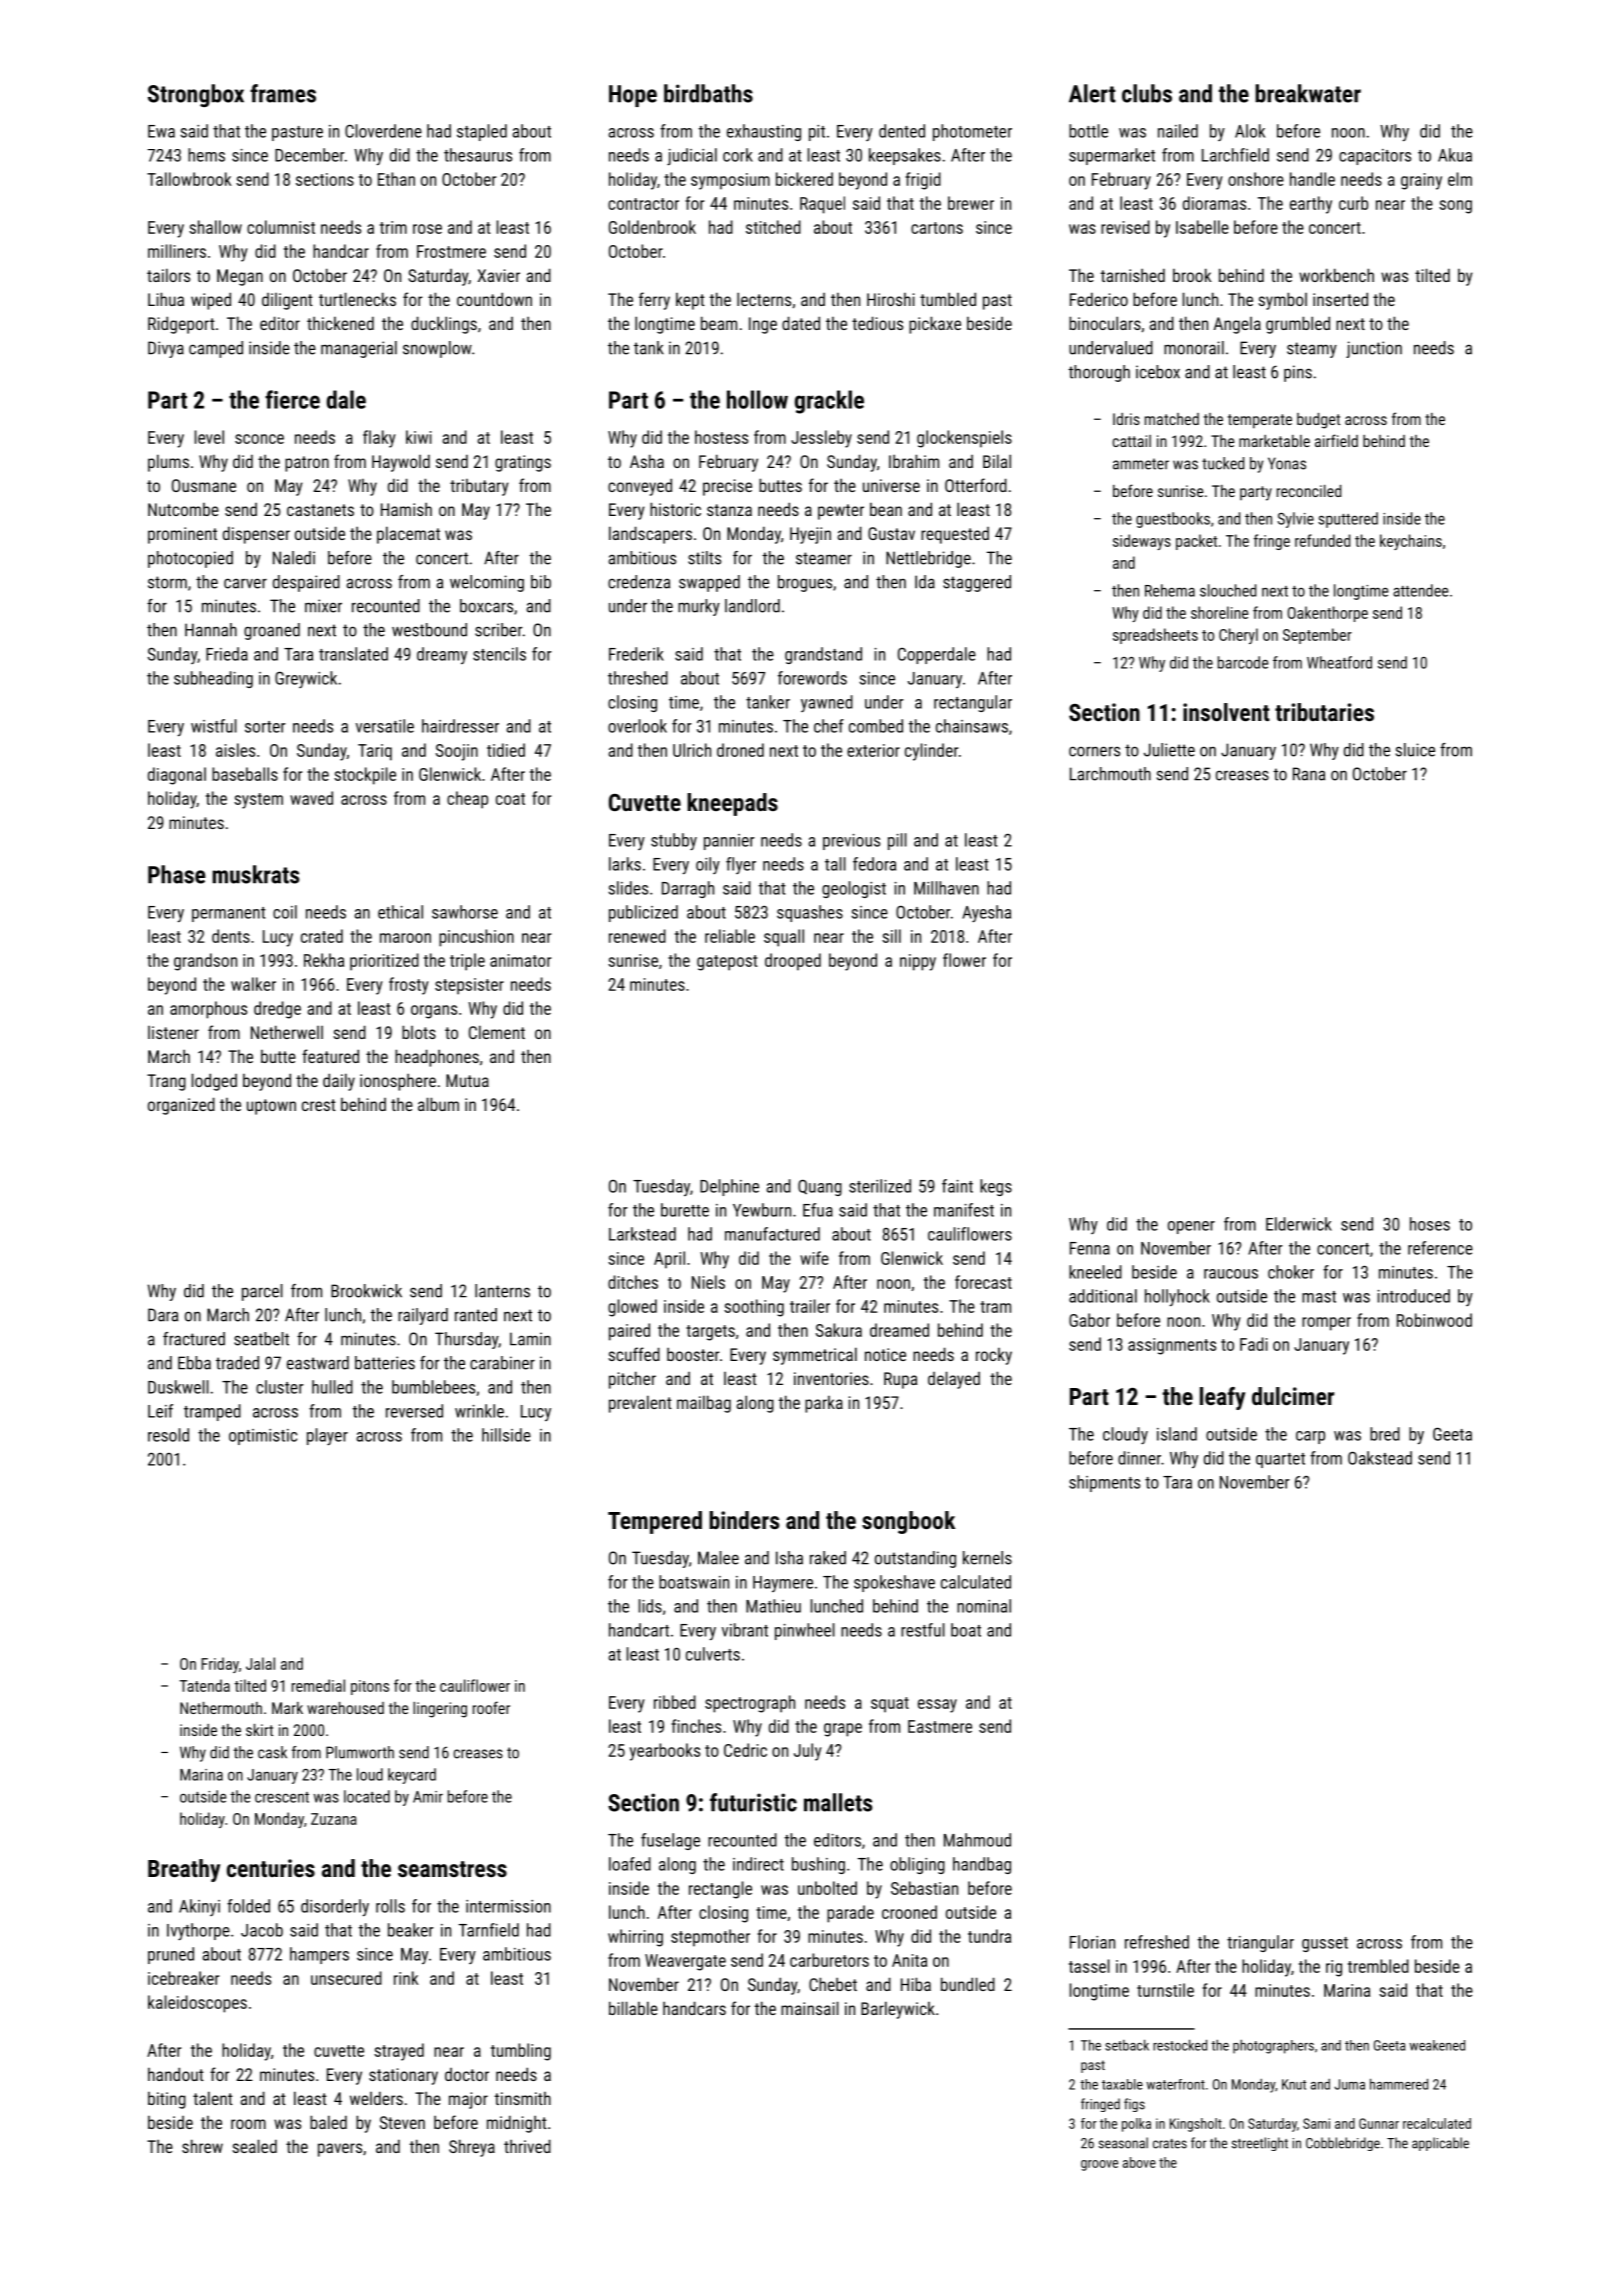  Describe the element at coordinates (1308, 93) in the screenshot. I see `breakwater` at that location.
